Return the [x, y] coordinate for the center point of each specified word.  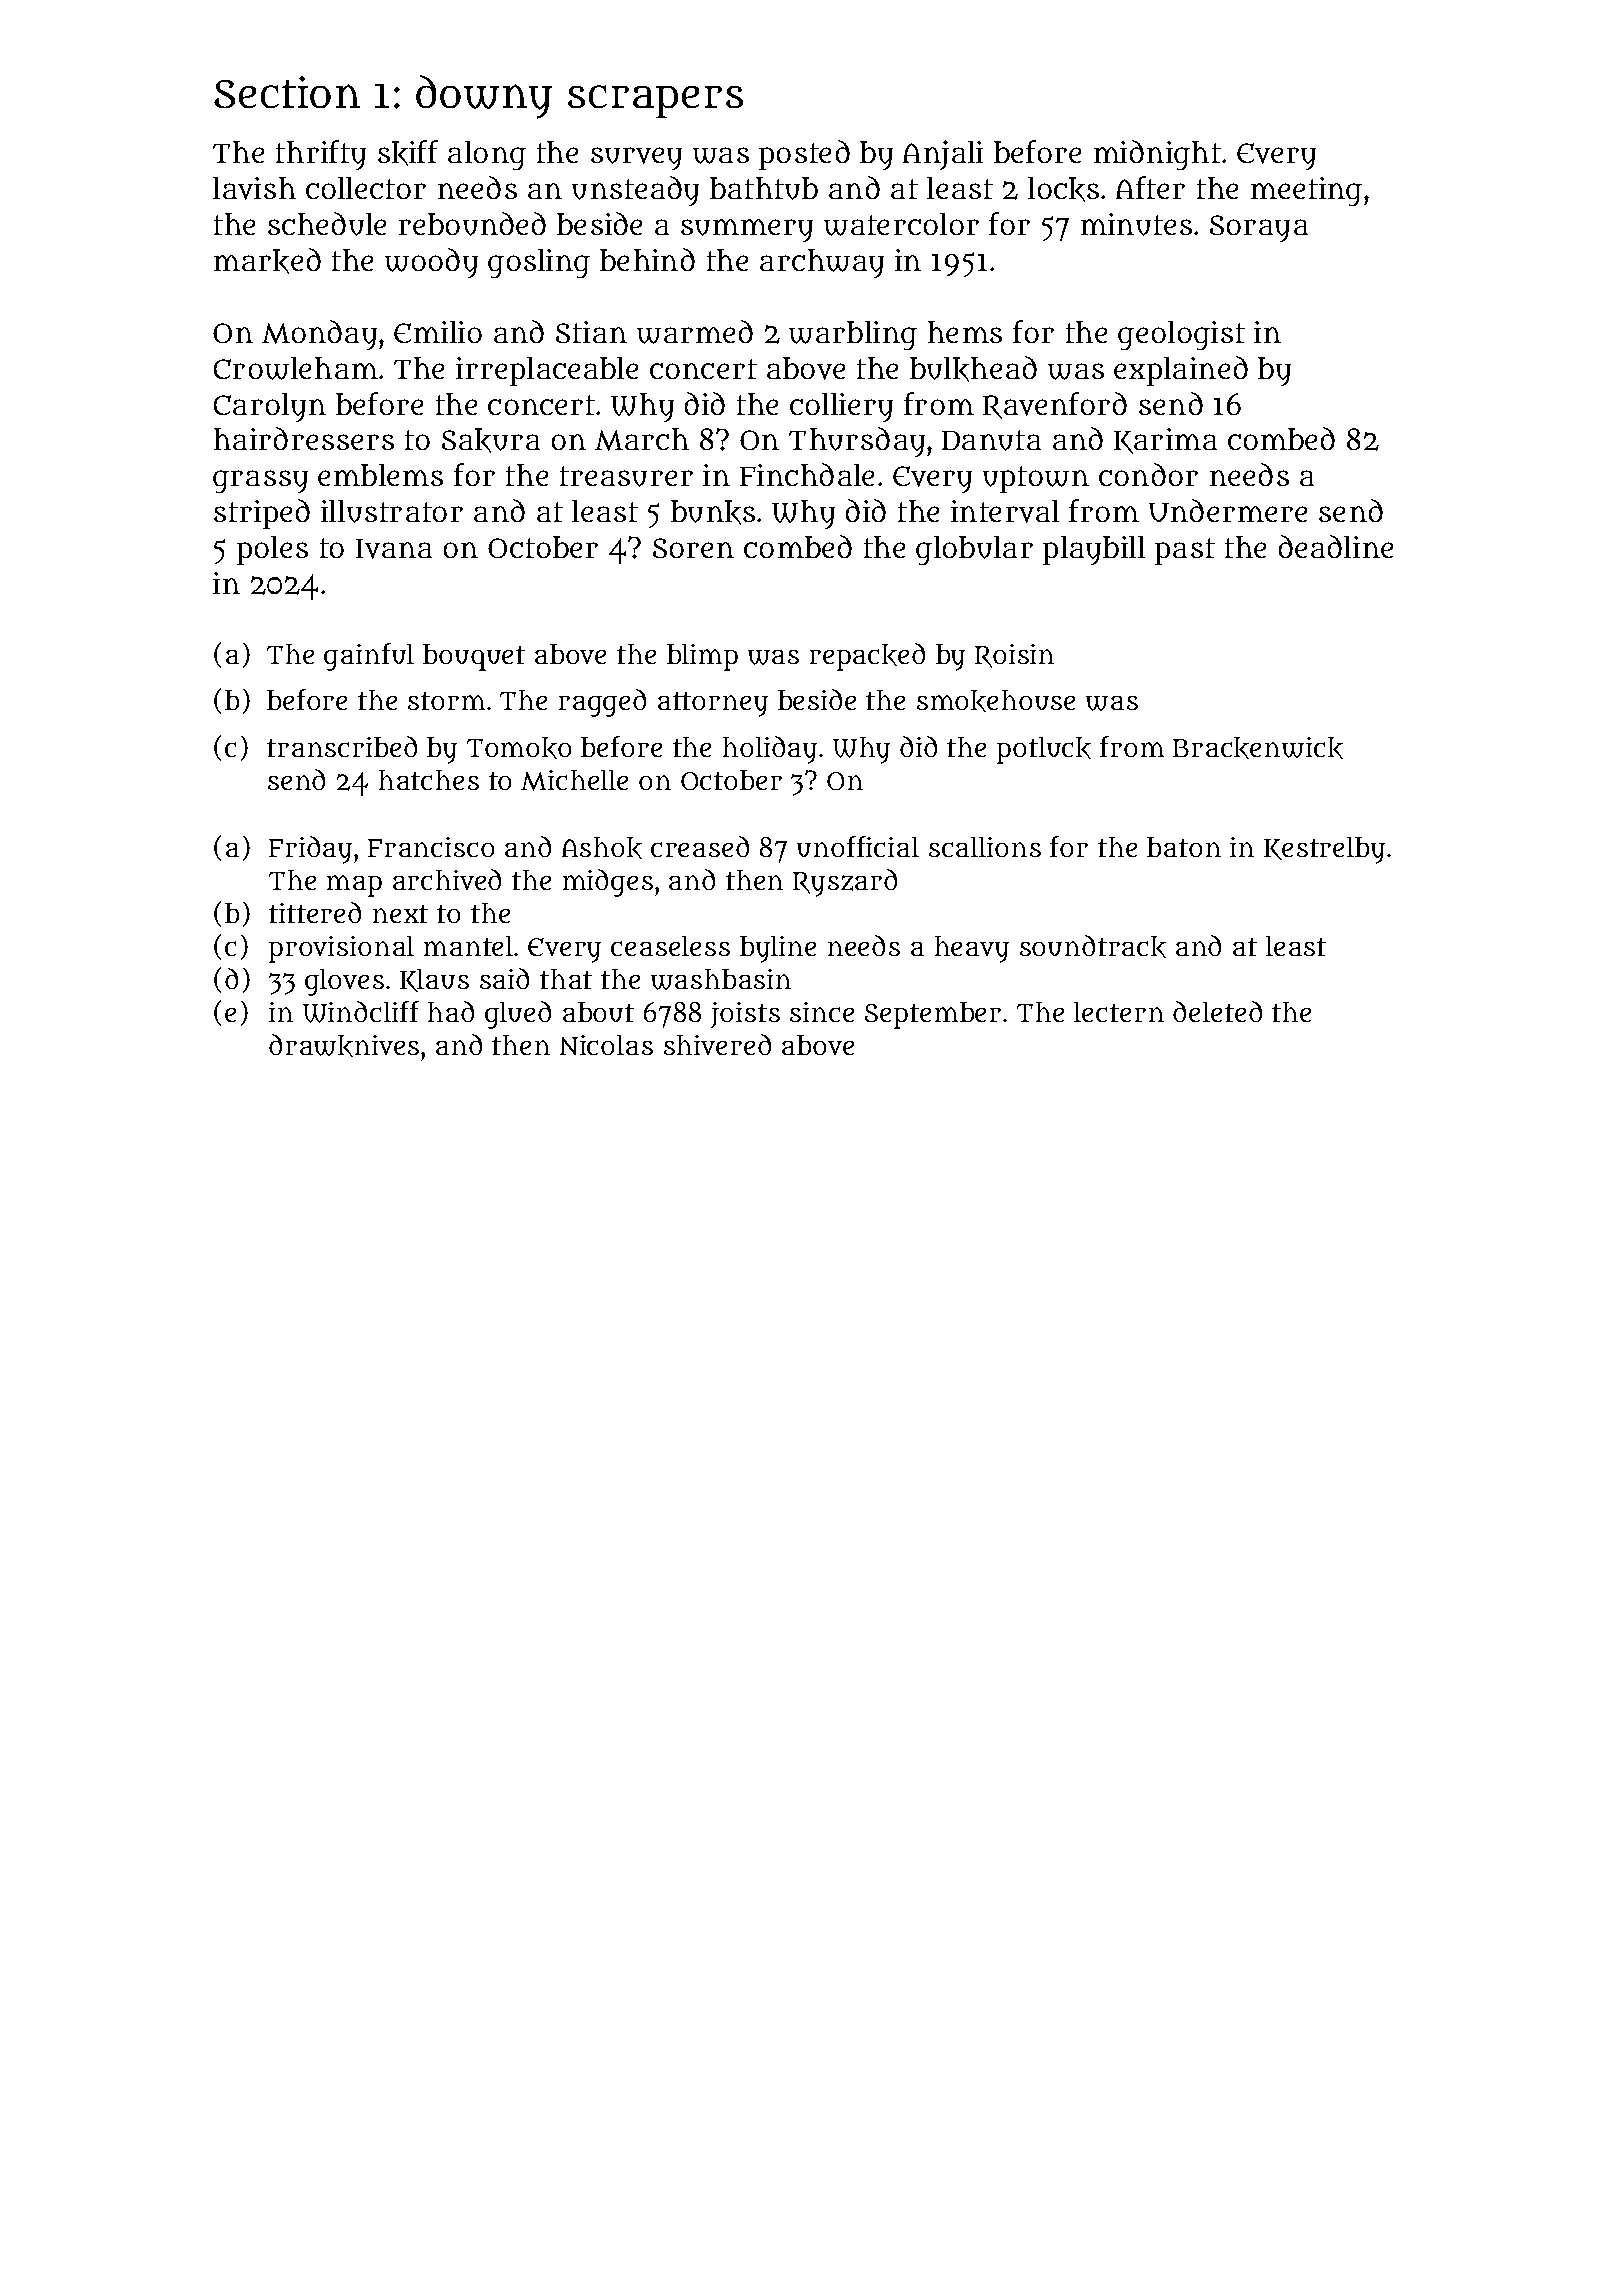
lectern [1119, 1012]
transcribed [342, 746]
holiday [770, 750]
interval [1005, 511]
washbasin [721, 979]
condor [1148, 474]
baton [1184, 847]
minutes [1136, 224]
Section [287, 92]
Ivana [394, 549]
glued [518, 1015]
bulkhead [973, 369]
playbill [1094, 550]
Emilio [438, 332]
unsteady [635, 191]
